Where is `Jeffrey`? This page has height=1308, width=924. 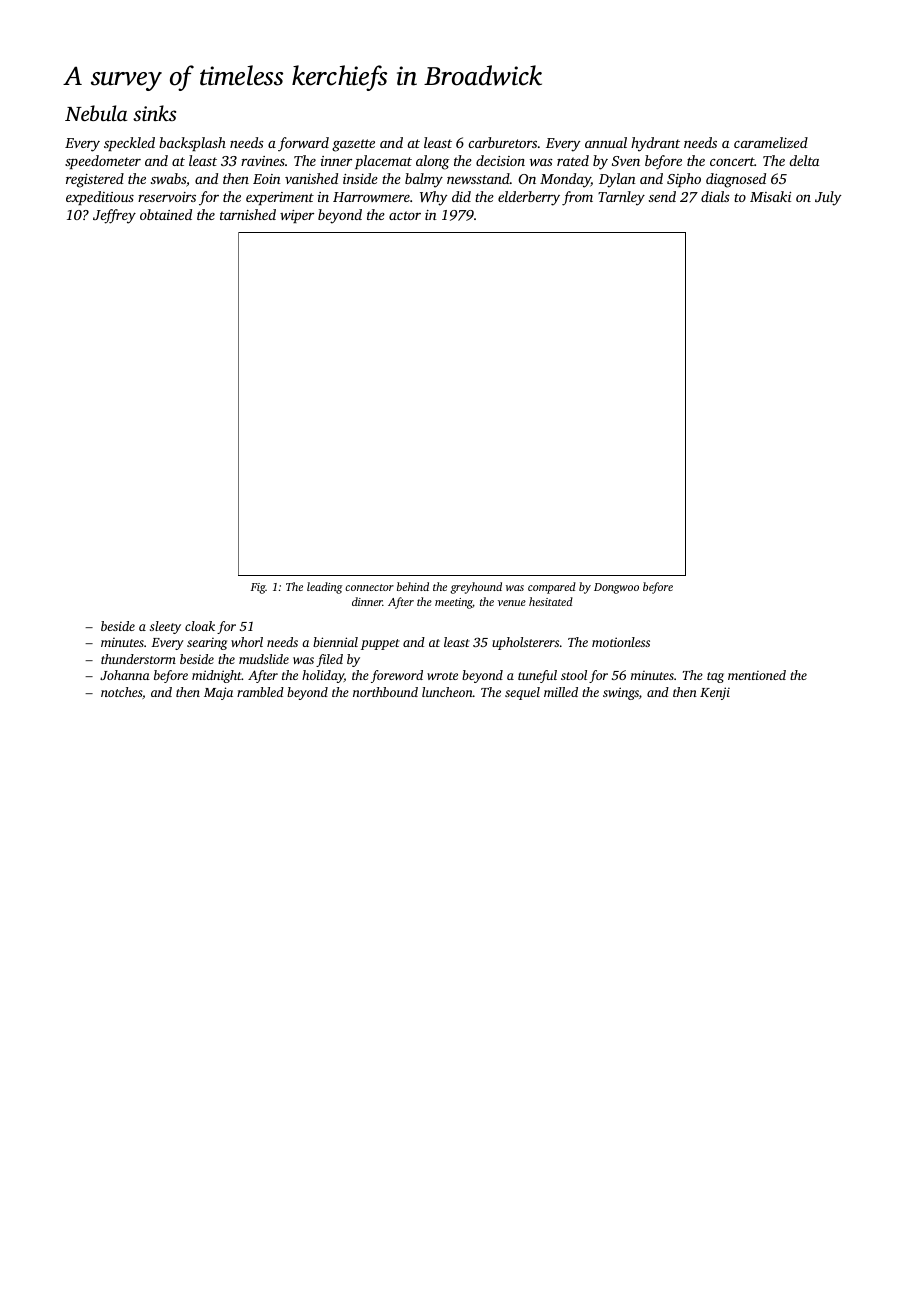 Jeffrey is located at coordinates (114, 216).
